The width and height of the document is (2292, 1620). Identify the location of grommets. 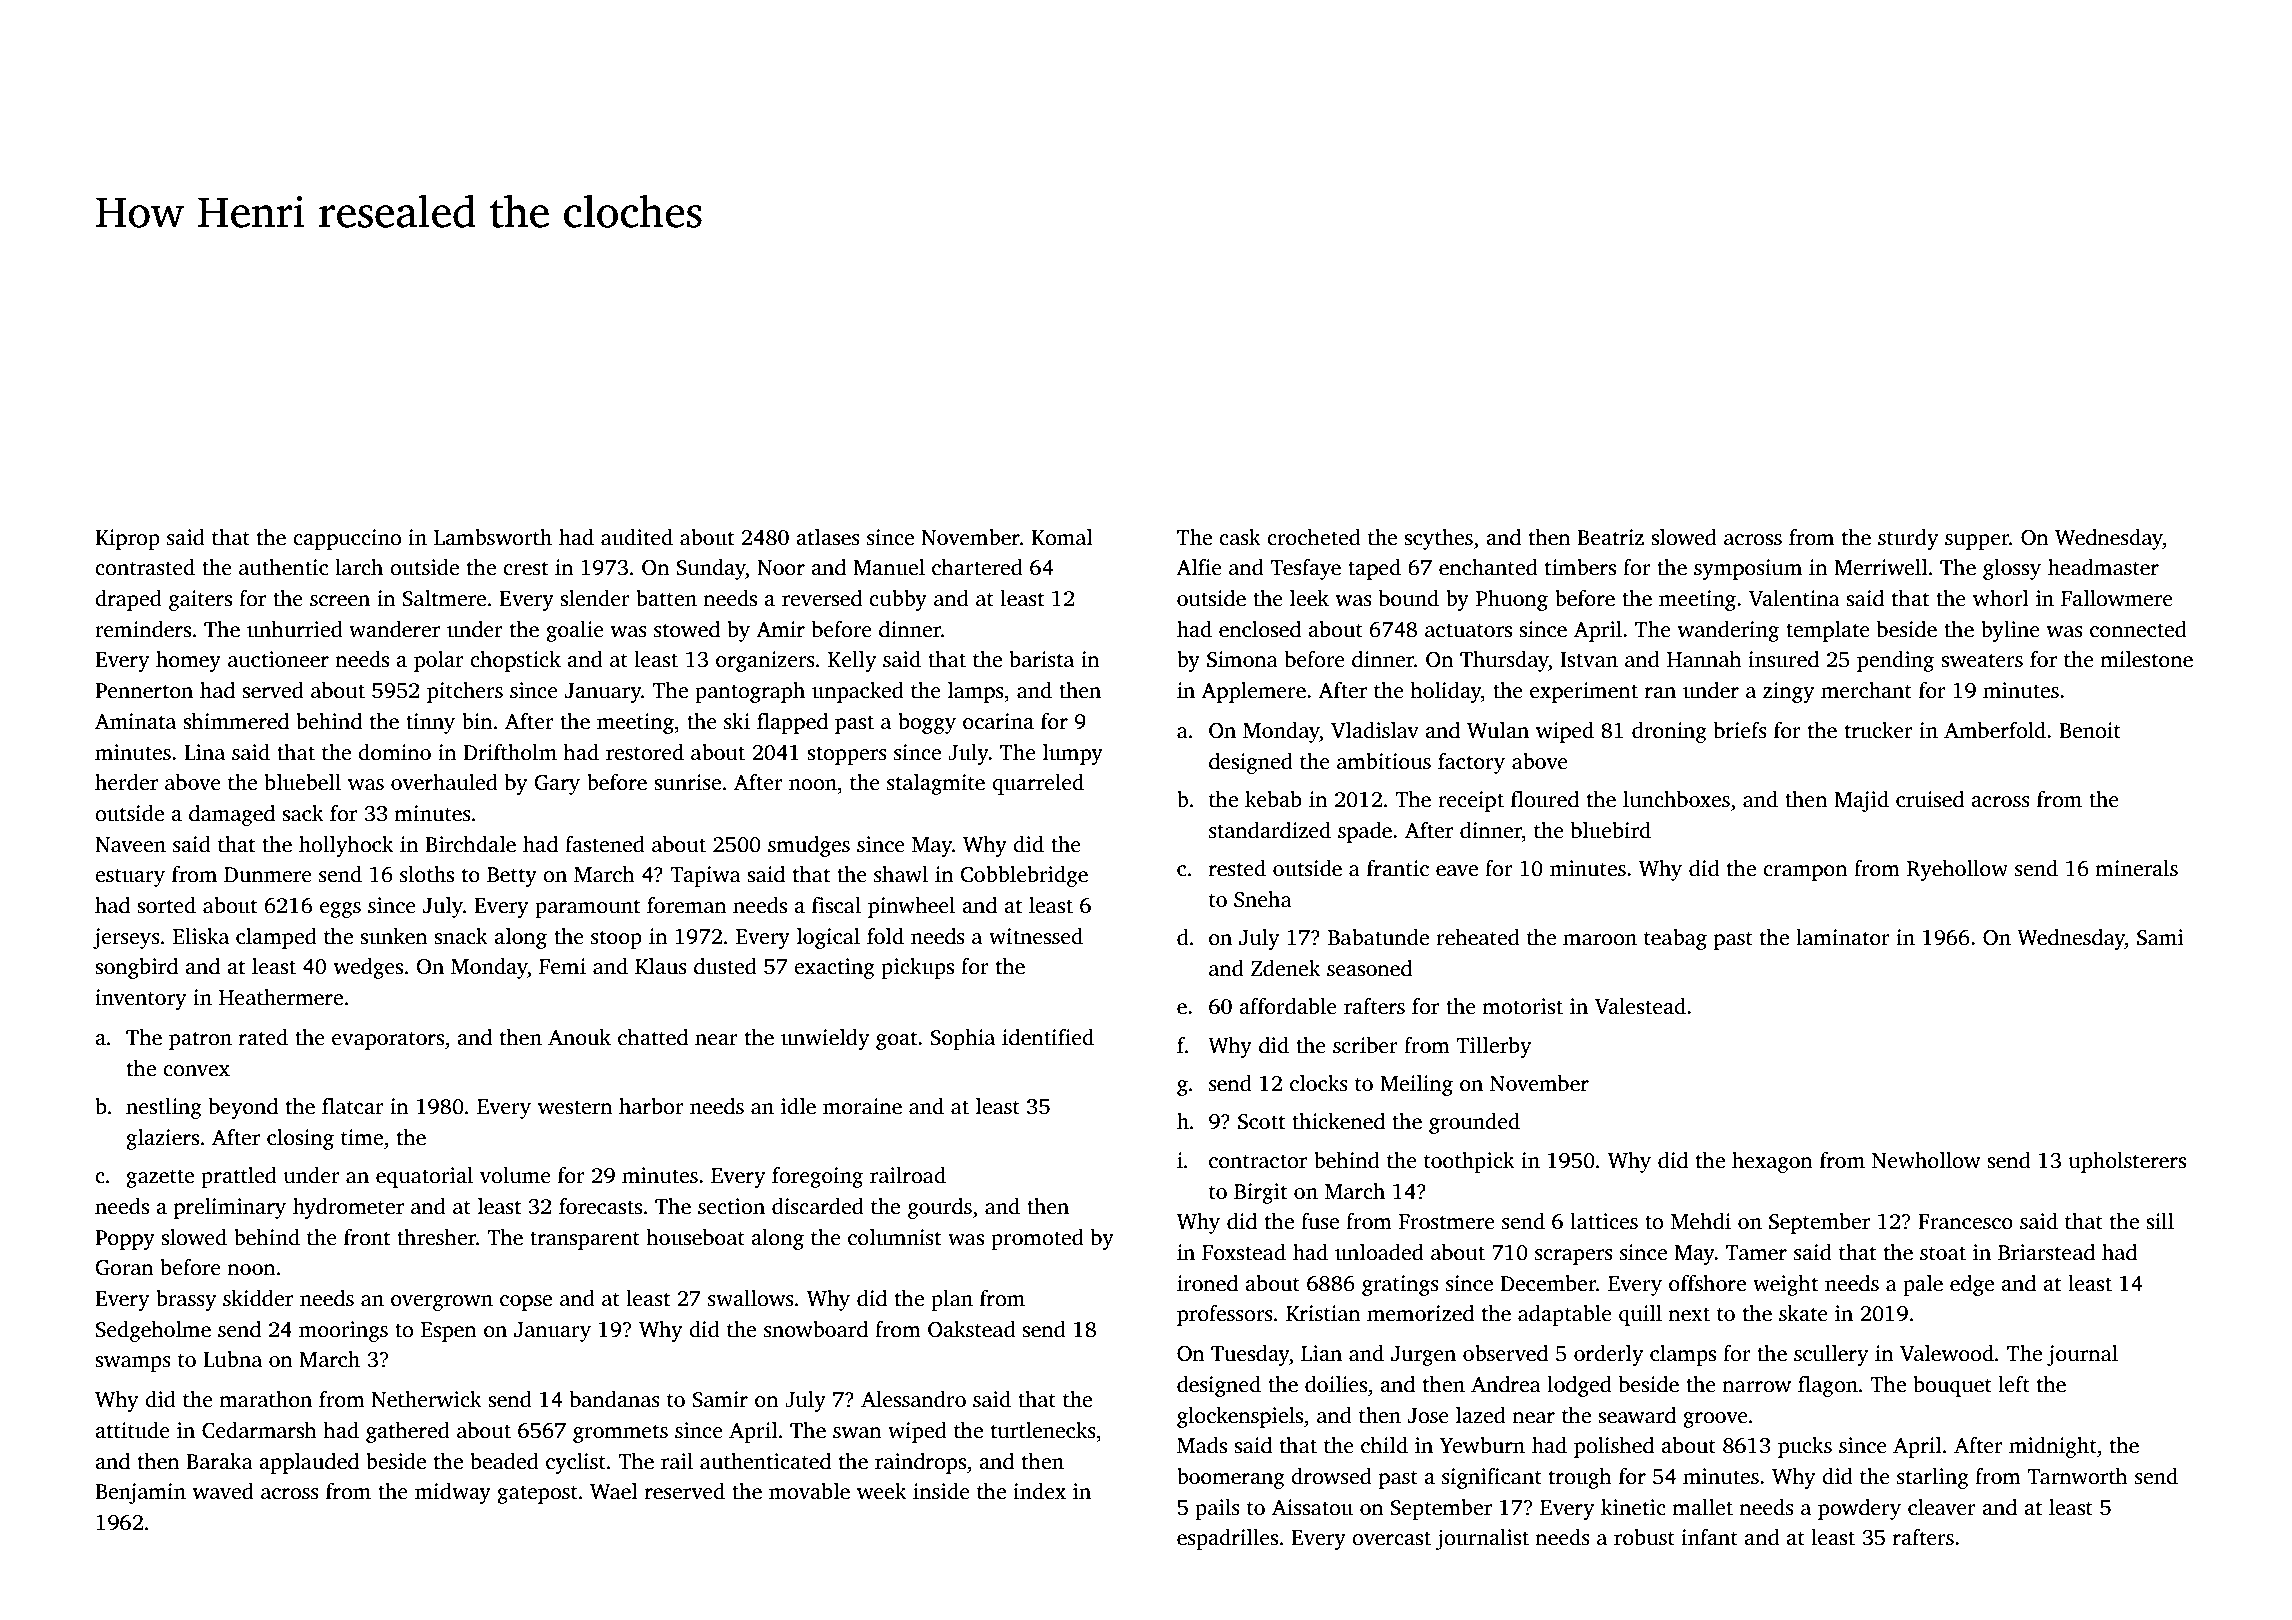
(620, 1434).
